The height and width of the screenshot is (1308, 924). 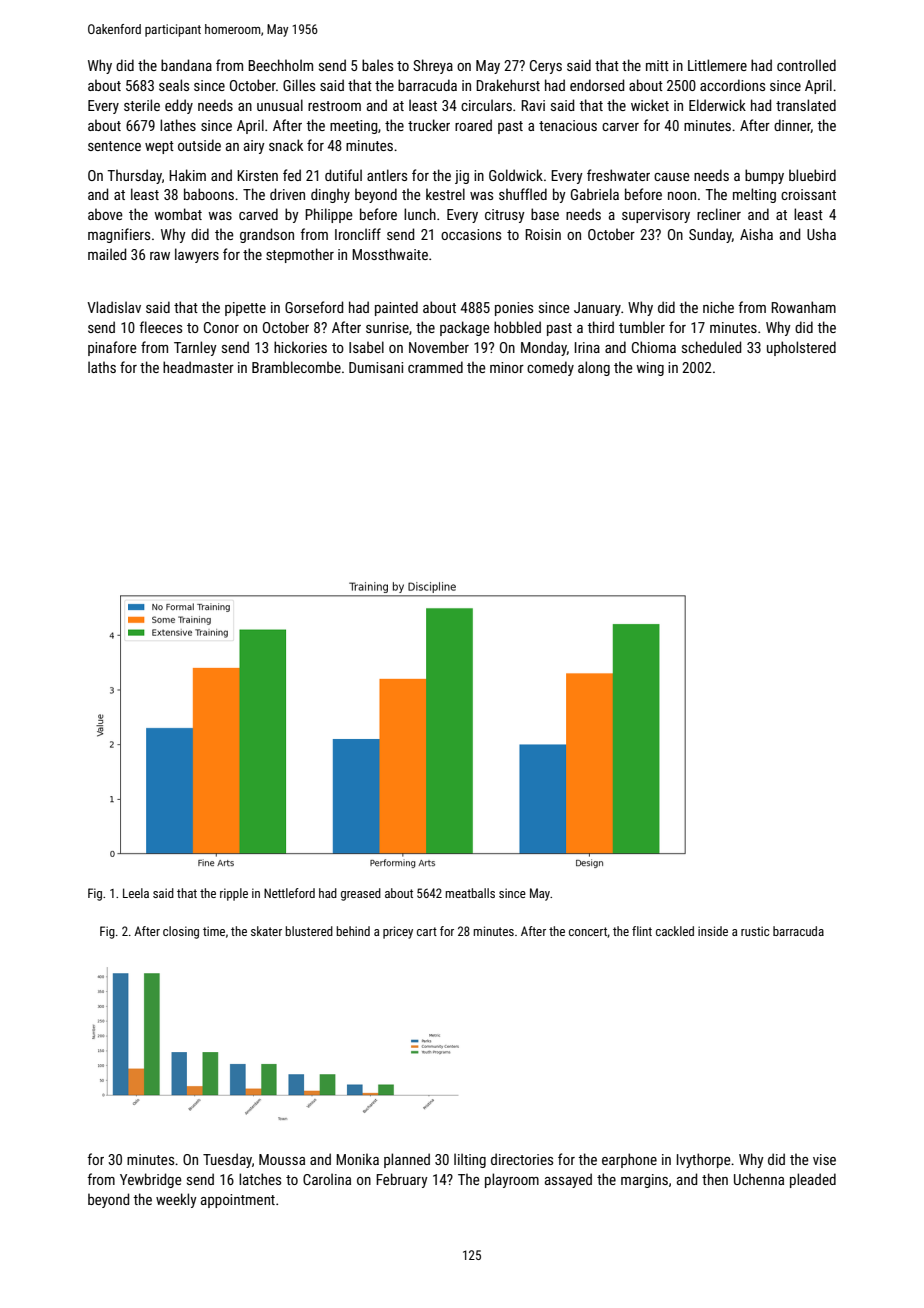 I want to click on upholstered, so click(x=801, y=348).
